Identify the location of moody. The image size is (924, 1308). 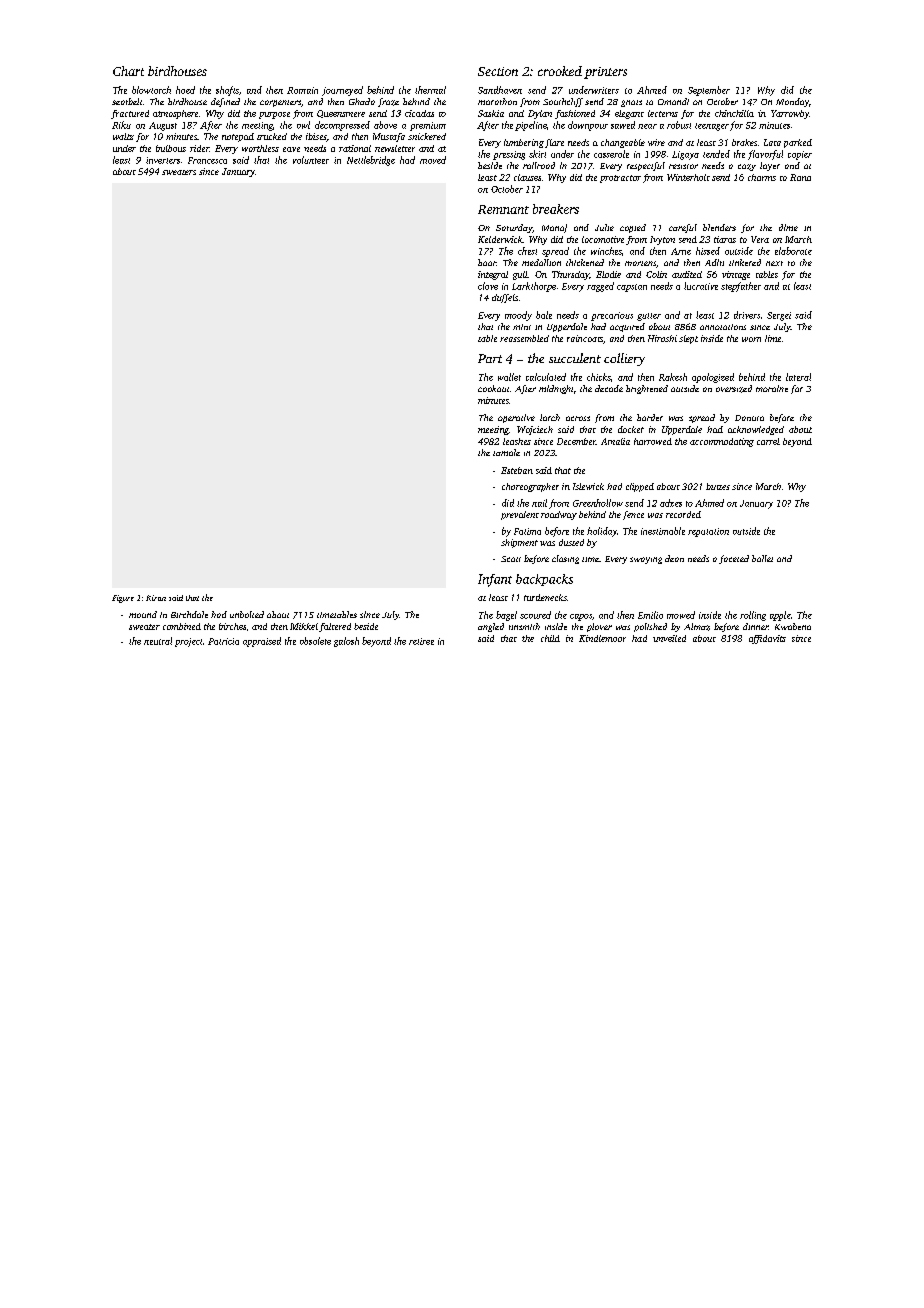
(518, 316).
